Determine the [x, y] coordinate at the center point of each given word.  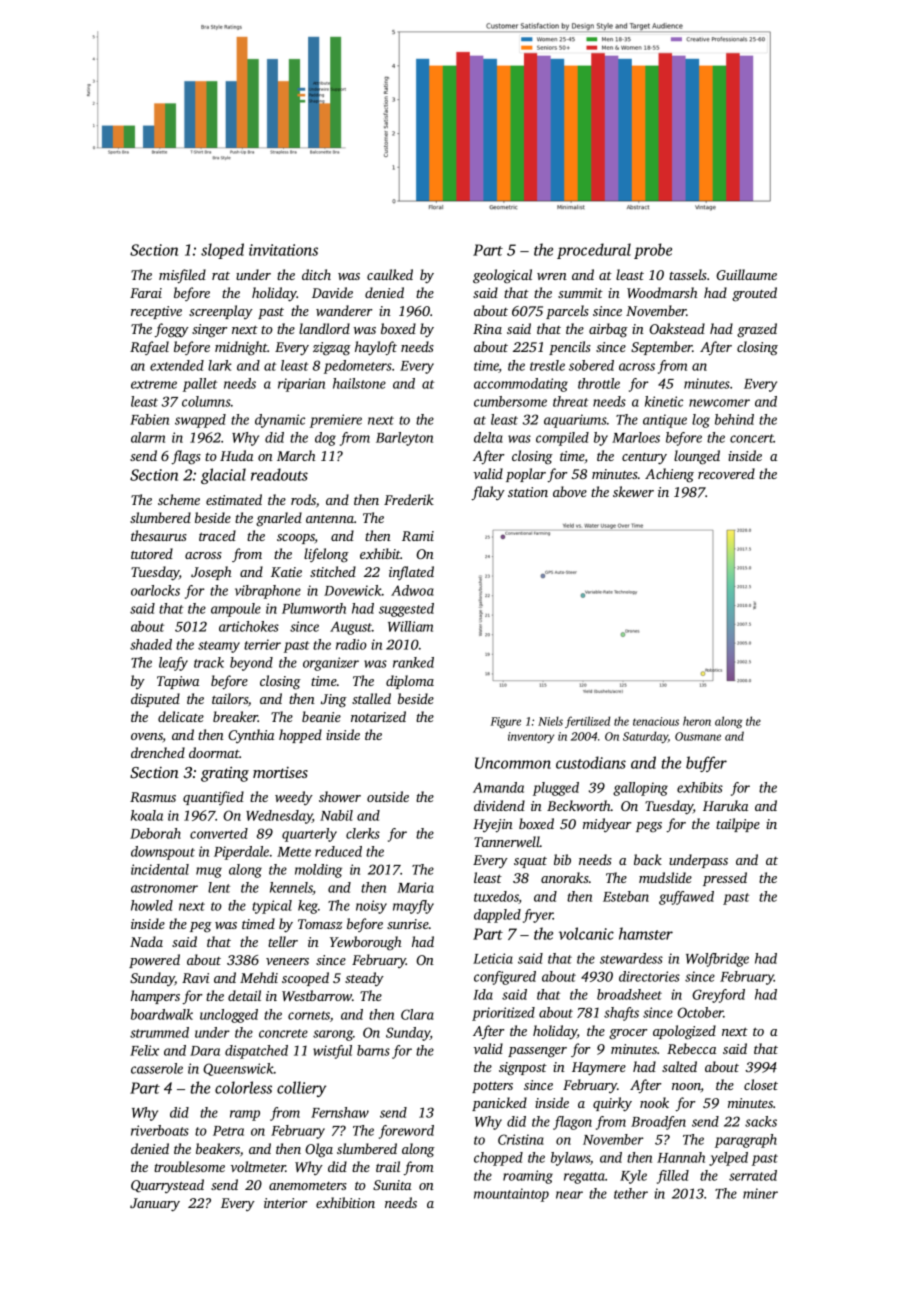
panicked [499, 1104]
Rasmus [153, 797]
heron [697, 721]
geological [502, 276]
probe [653, 251]
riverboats [160, 1130]
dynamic [280, 421]
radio [351, 644]
